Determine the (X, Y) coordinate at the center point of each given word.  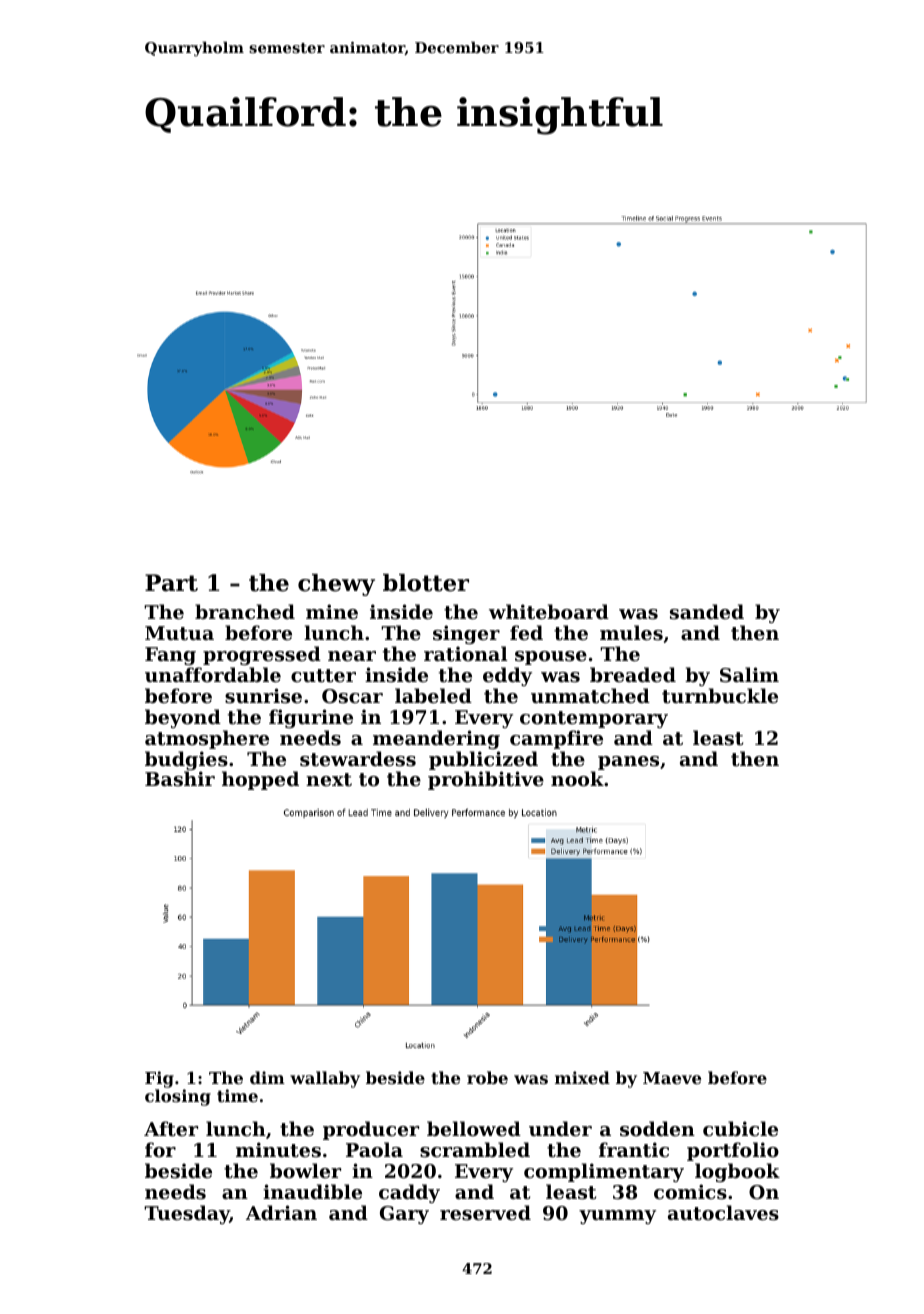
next (329, 780)
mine (332, 611)
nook (577, 778)
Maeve (672, 1078)
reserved (485, 1212)
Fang (170, 656)
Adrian (281, 1212)
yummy (617, 1217)
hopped (260, 780)
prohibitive (486, 780)
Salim (749, 674)
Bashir (180, 778)
